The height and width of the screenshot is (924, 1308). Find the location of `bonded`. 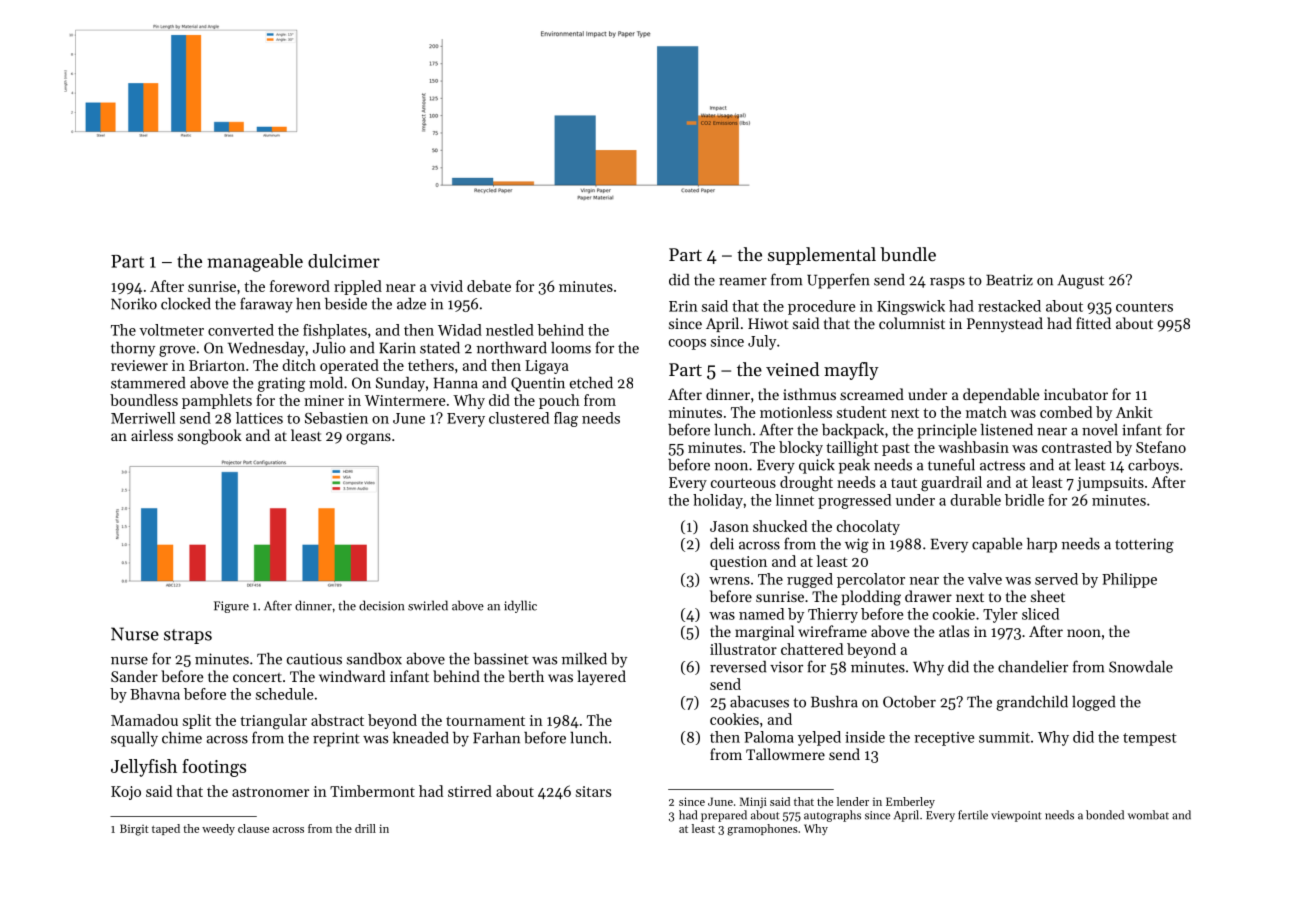

bonded is located at coordinates (1105, 815).
